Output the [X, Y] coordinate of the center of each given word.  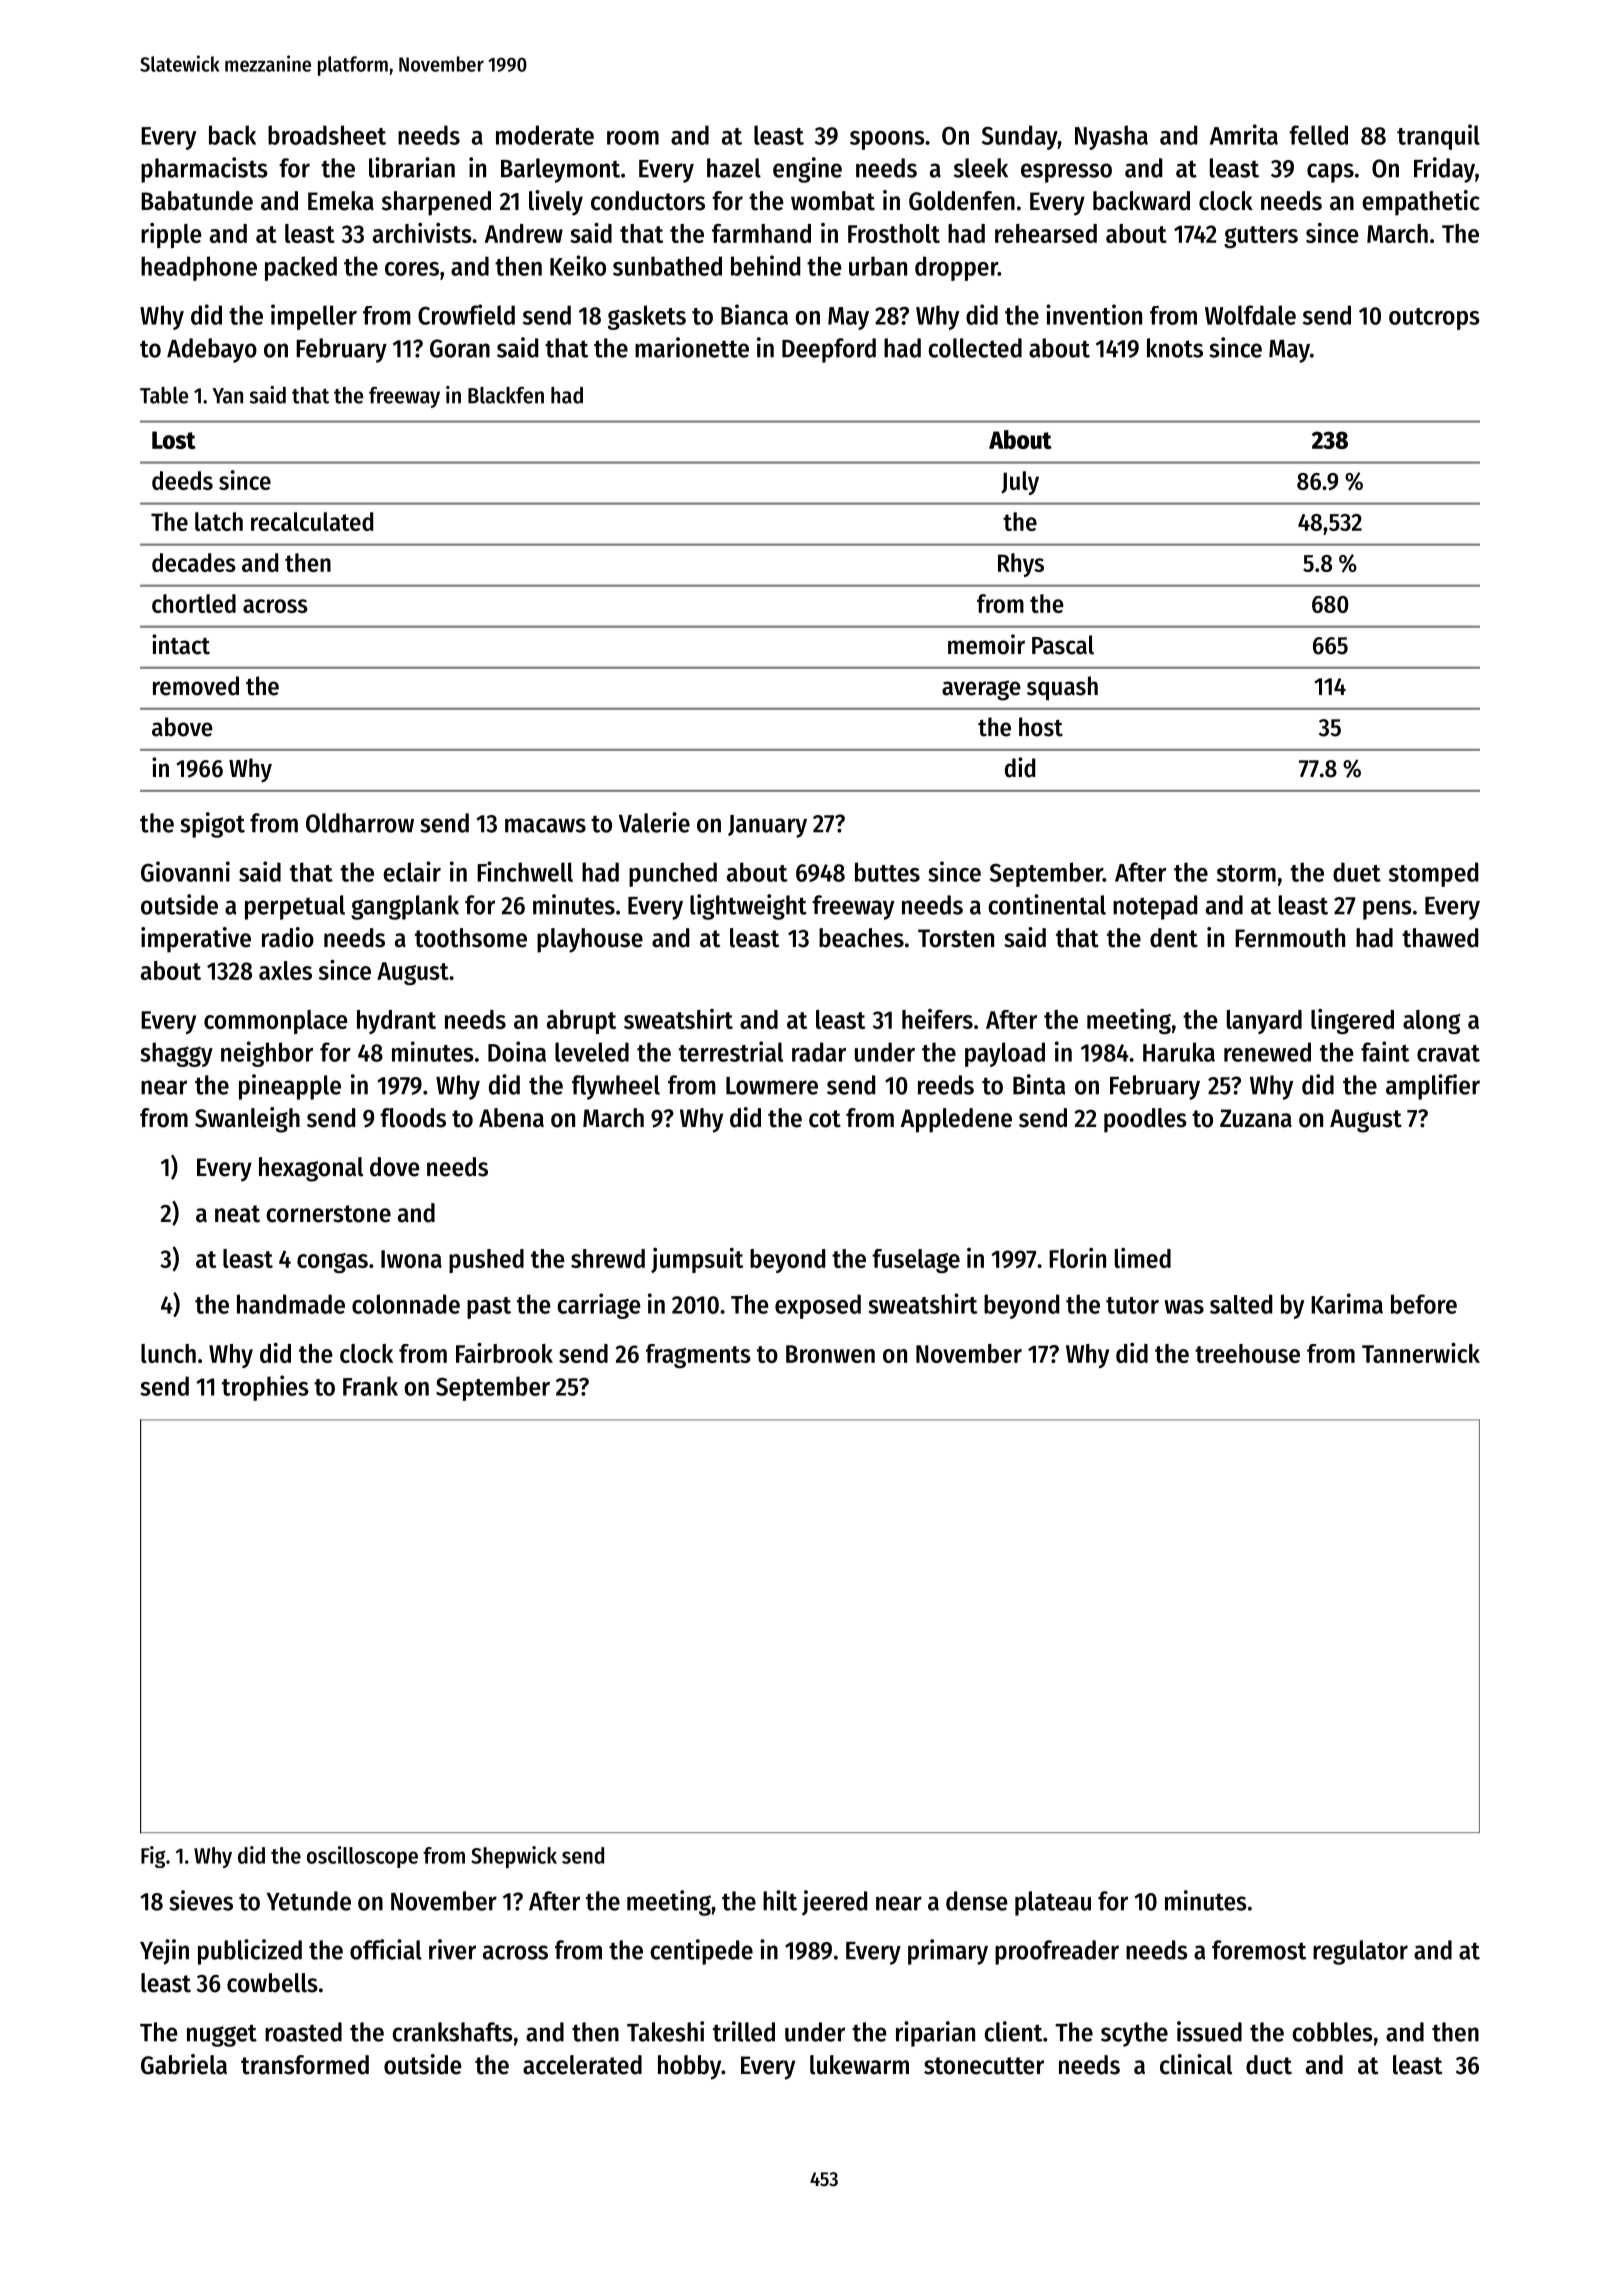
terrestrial [731, 1051]
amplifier [1433, 1087]
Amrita [1244, 134]
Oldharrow [360, 823]
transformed [305, 2065]
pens [1387, 910]
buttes [887, 872]
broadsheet [327, 135]
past [489, 1308]
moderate [545, 135]
